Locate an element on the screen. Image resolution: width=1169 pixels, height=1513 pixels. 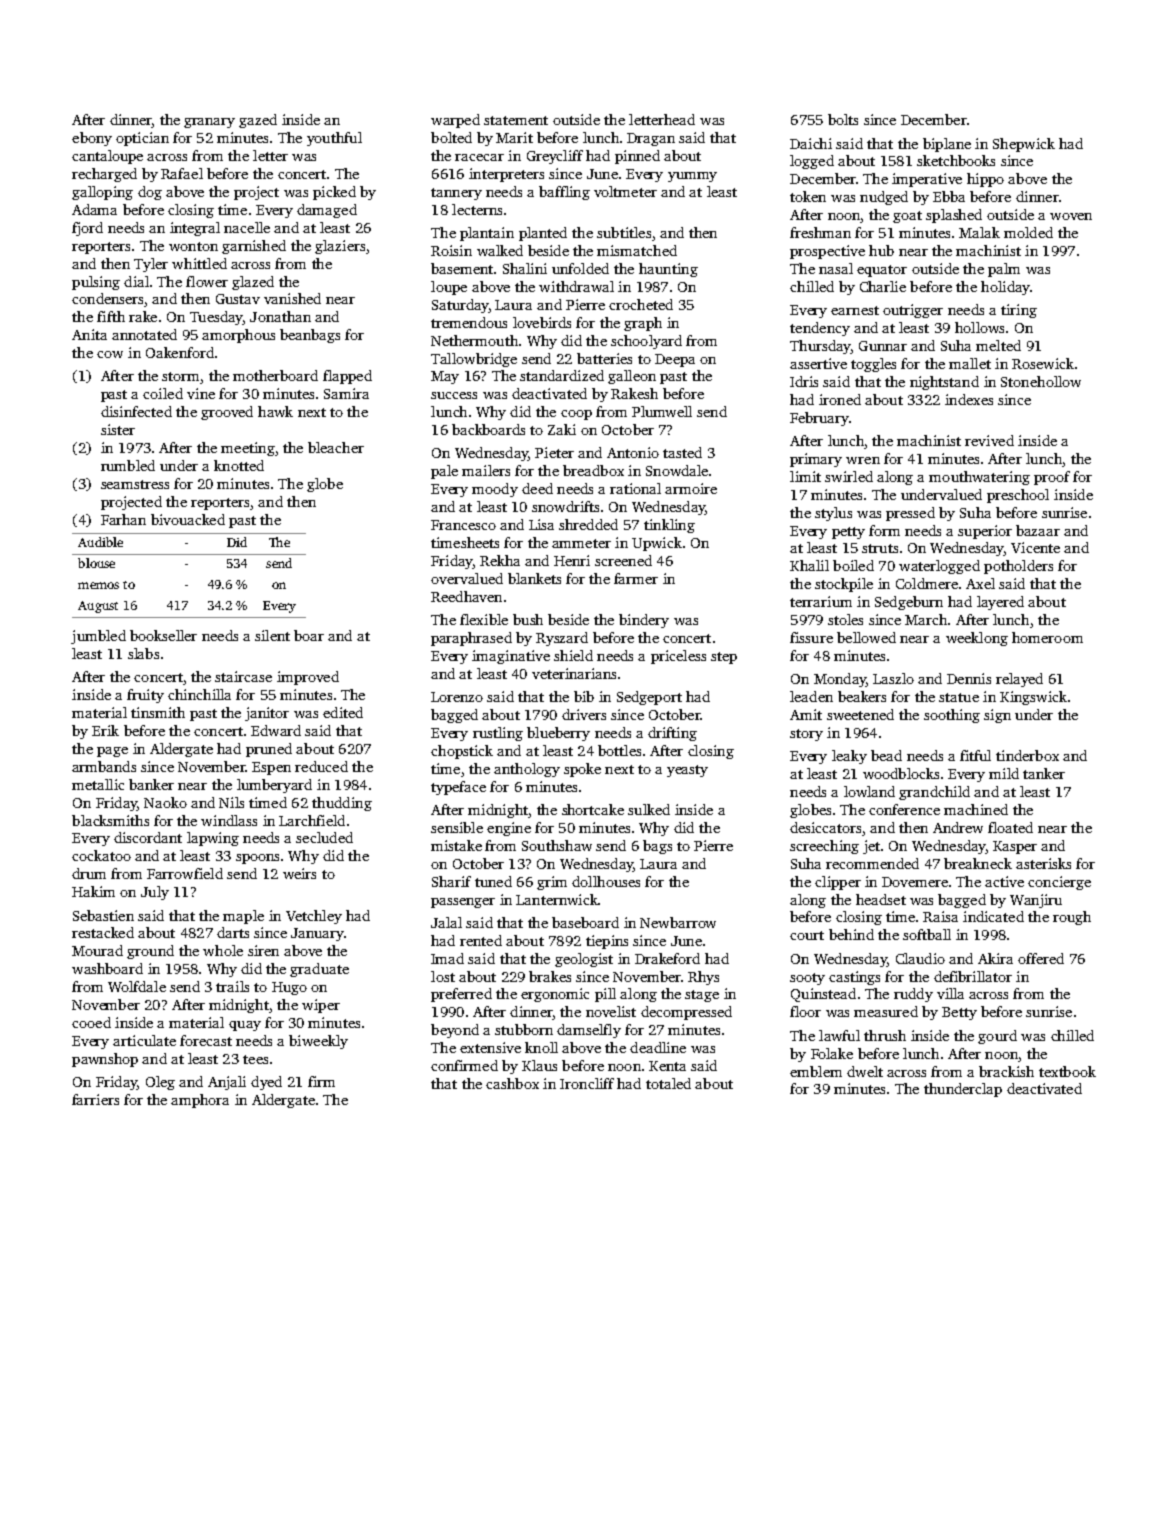
Ironcliff is located at coordinates (587, 1083).
